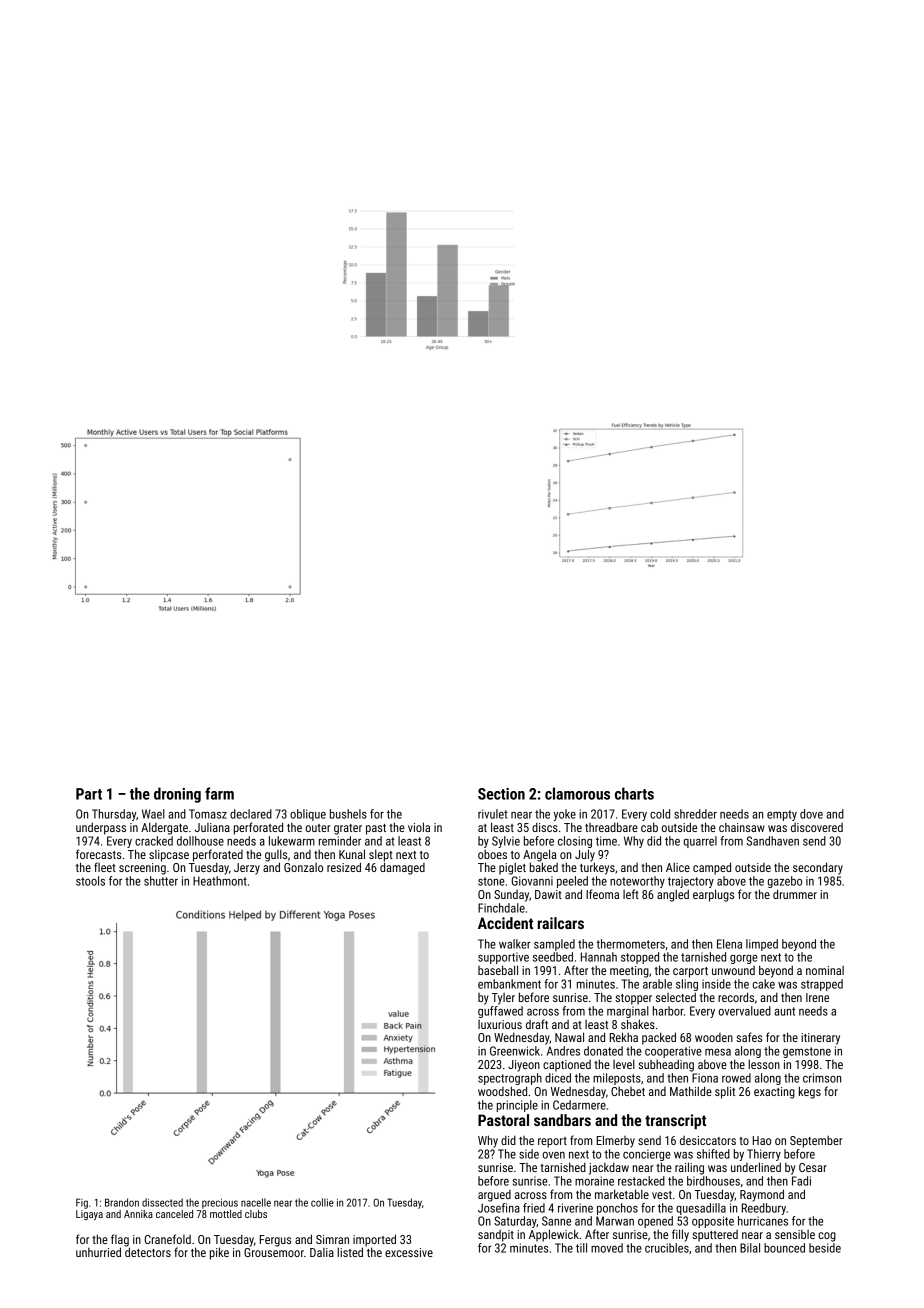 The width and height of the image is (924, 1308). Describe the element at coordinates (120, 1240) in the image. I see `flag` at that location.
